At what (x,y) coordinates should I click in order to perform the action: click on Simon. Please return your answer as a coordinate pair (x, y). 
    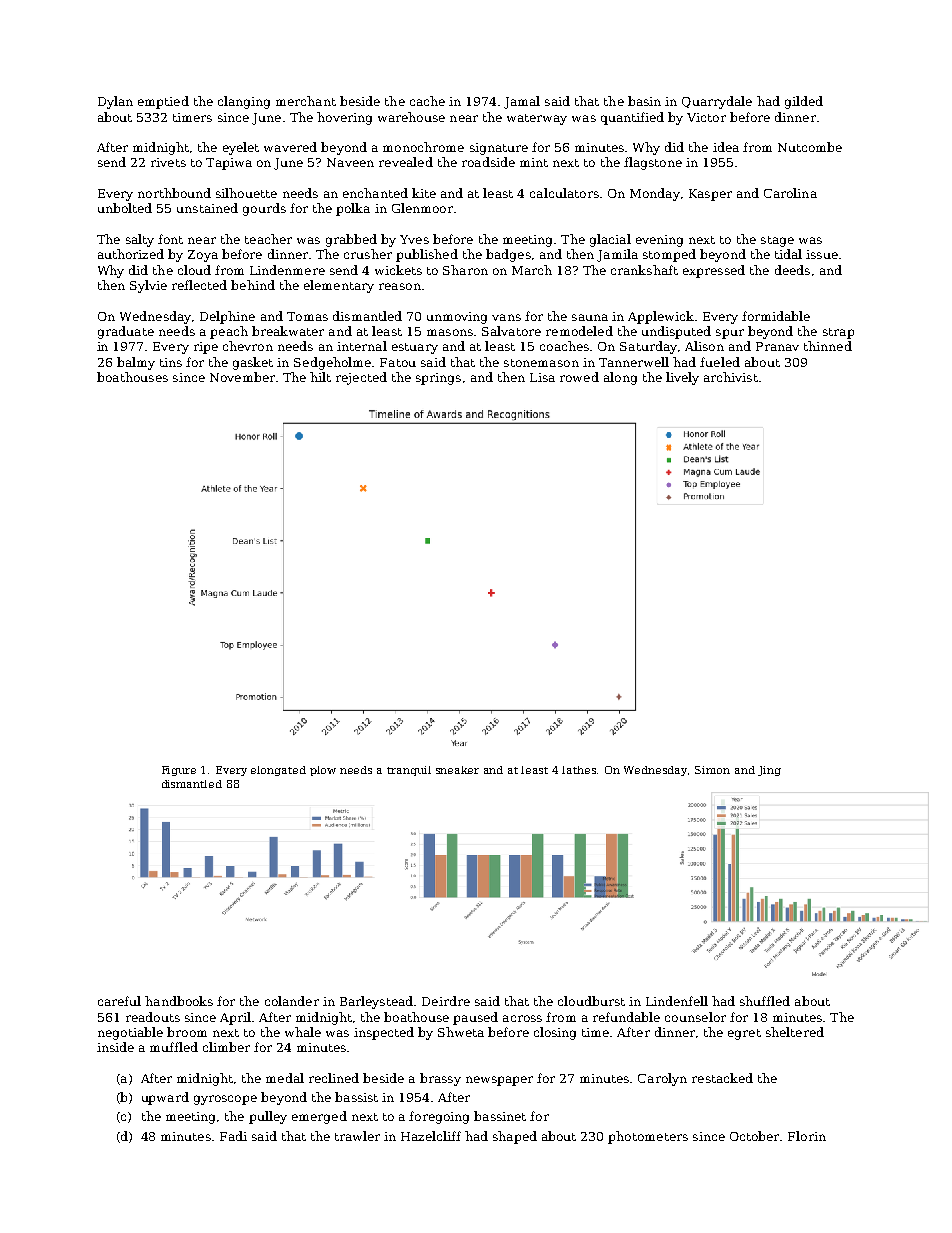
    Looking at the image, I should click on (712, 770).
